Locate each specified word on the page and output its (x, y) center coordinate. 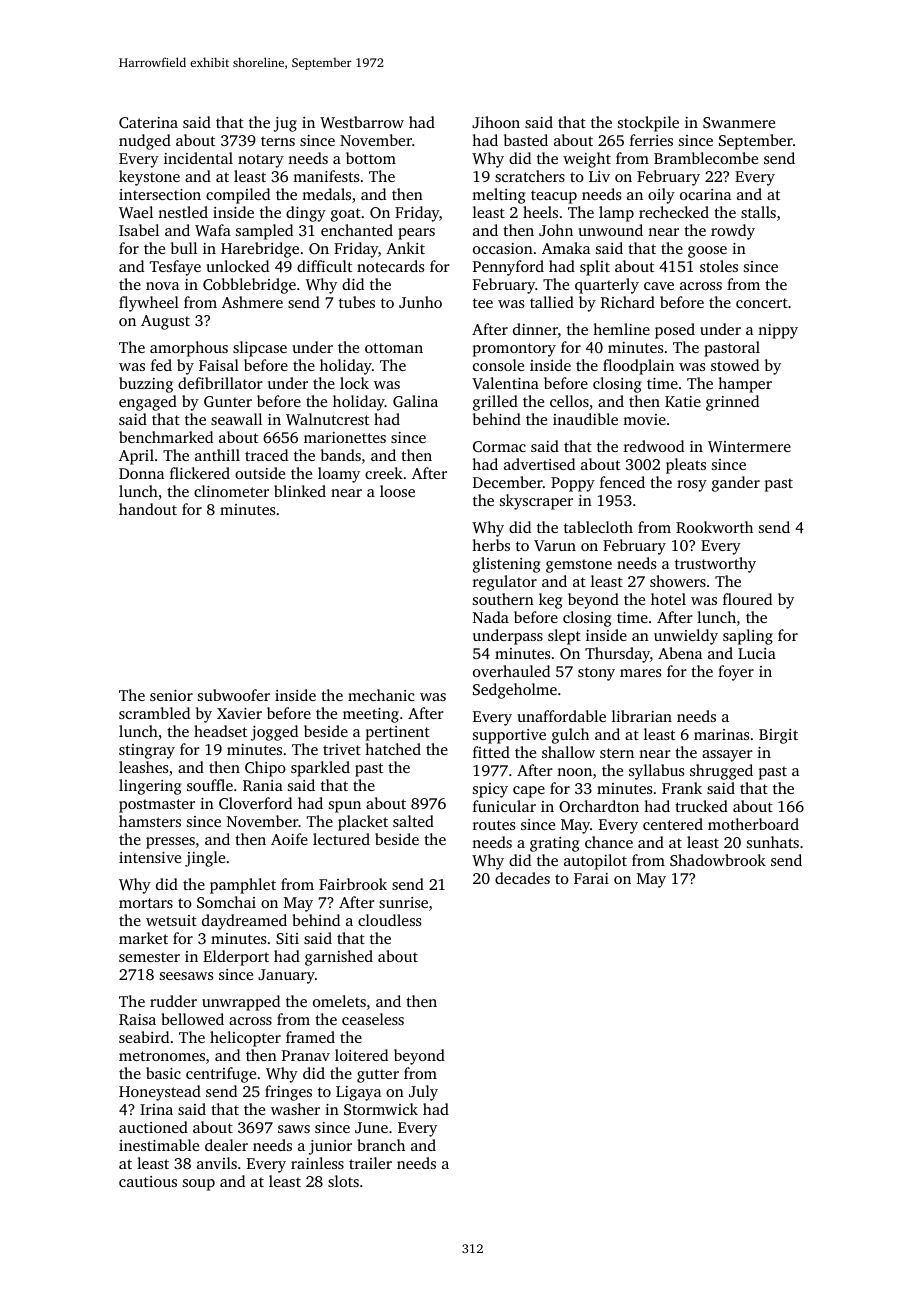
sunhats (773, 842)
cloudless (389, 920)
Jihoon (496, 122)
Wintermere (749, 447)
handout (148, 509)
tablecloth (598, 527)
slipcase (260, 349)
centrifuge (221, 1075)
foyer (736, 673)
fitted (491, 752)
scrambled (154, 713)
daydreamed (244, 922)
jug (285, 124)
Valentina (505, 383)
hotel (668, 599)
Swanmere (739, 122)
